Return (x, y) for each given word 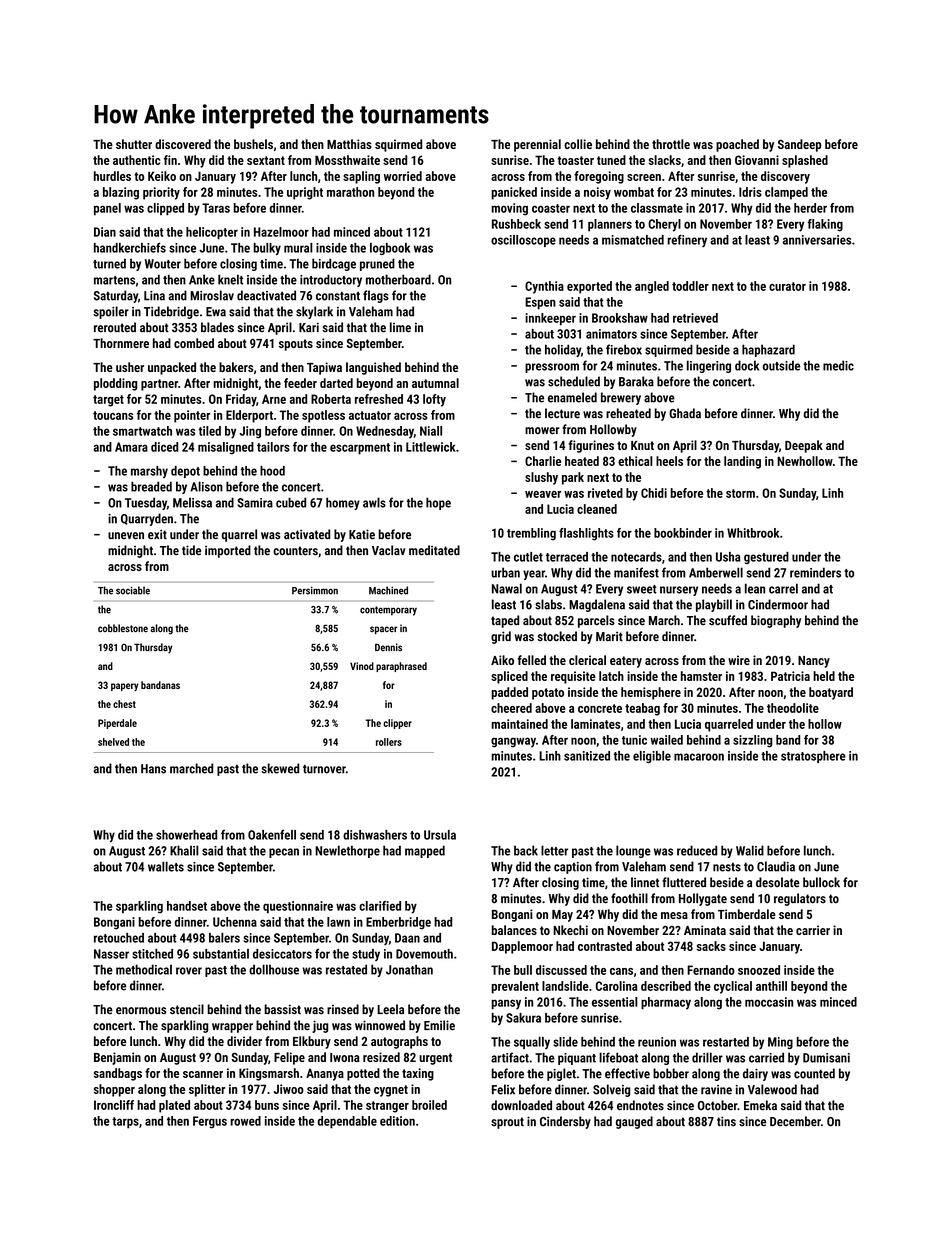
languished (373, 368)
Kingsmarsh (269, 1074)
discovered (183, 144)
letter (554, 850)
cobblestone (123, 628)
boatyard (831, 693)
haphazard (768, 350)
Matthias (349, 144)
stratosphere (813, 757)
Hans (153, 769)
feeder (300, 383)
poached (737, 145)
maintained (520, 724)
